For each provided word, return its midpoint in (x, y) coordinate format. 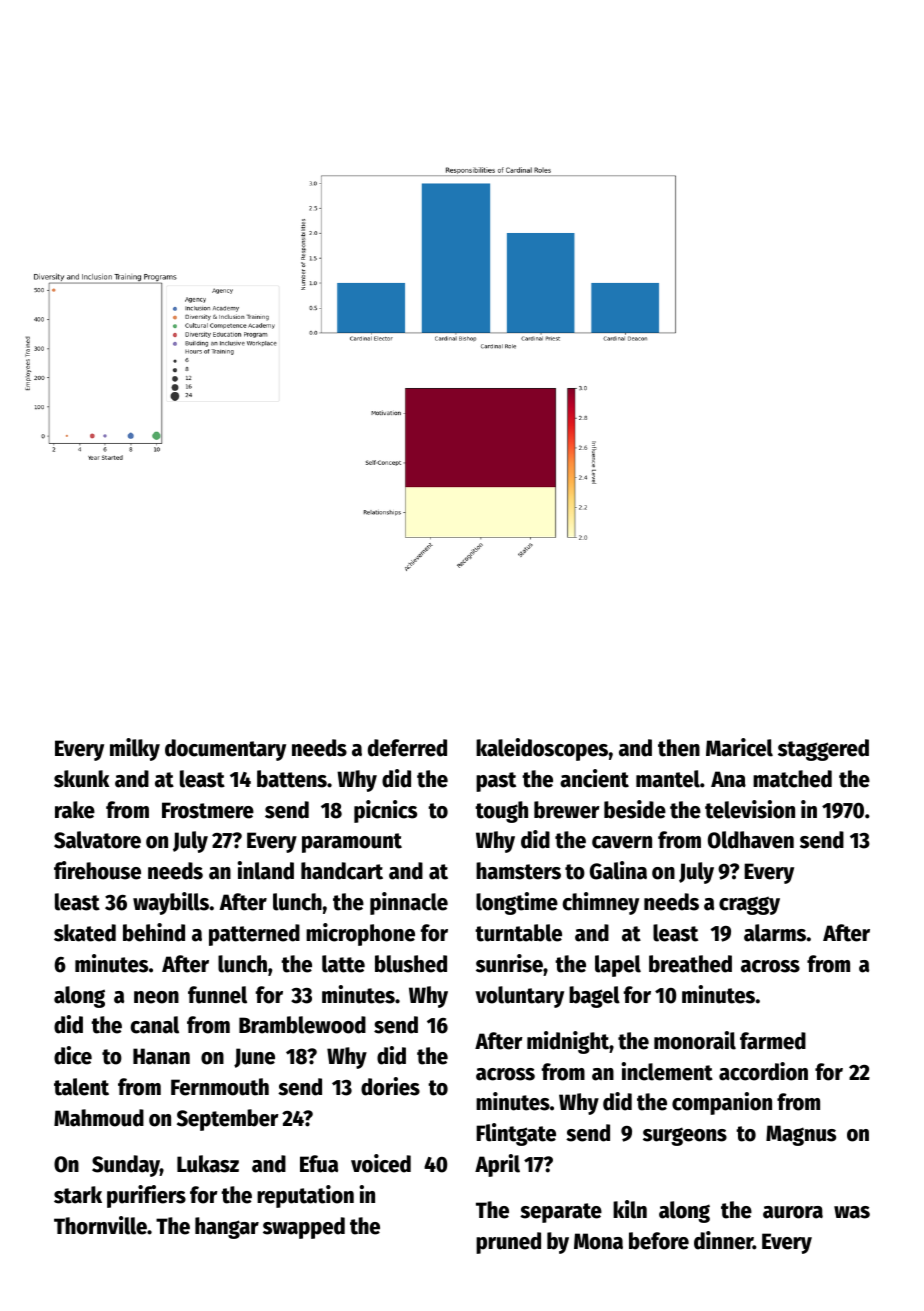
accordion (763, 1071)
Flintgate (516, 1134)
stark (78, 1195)
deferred (407, 748)
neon (156, 997)
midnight (568, 1042)
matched (792, 779)
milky (135, 749)
